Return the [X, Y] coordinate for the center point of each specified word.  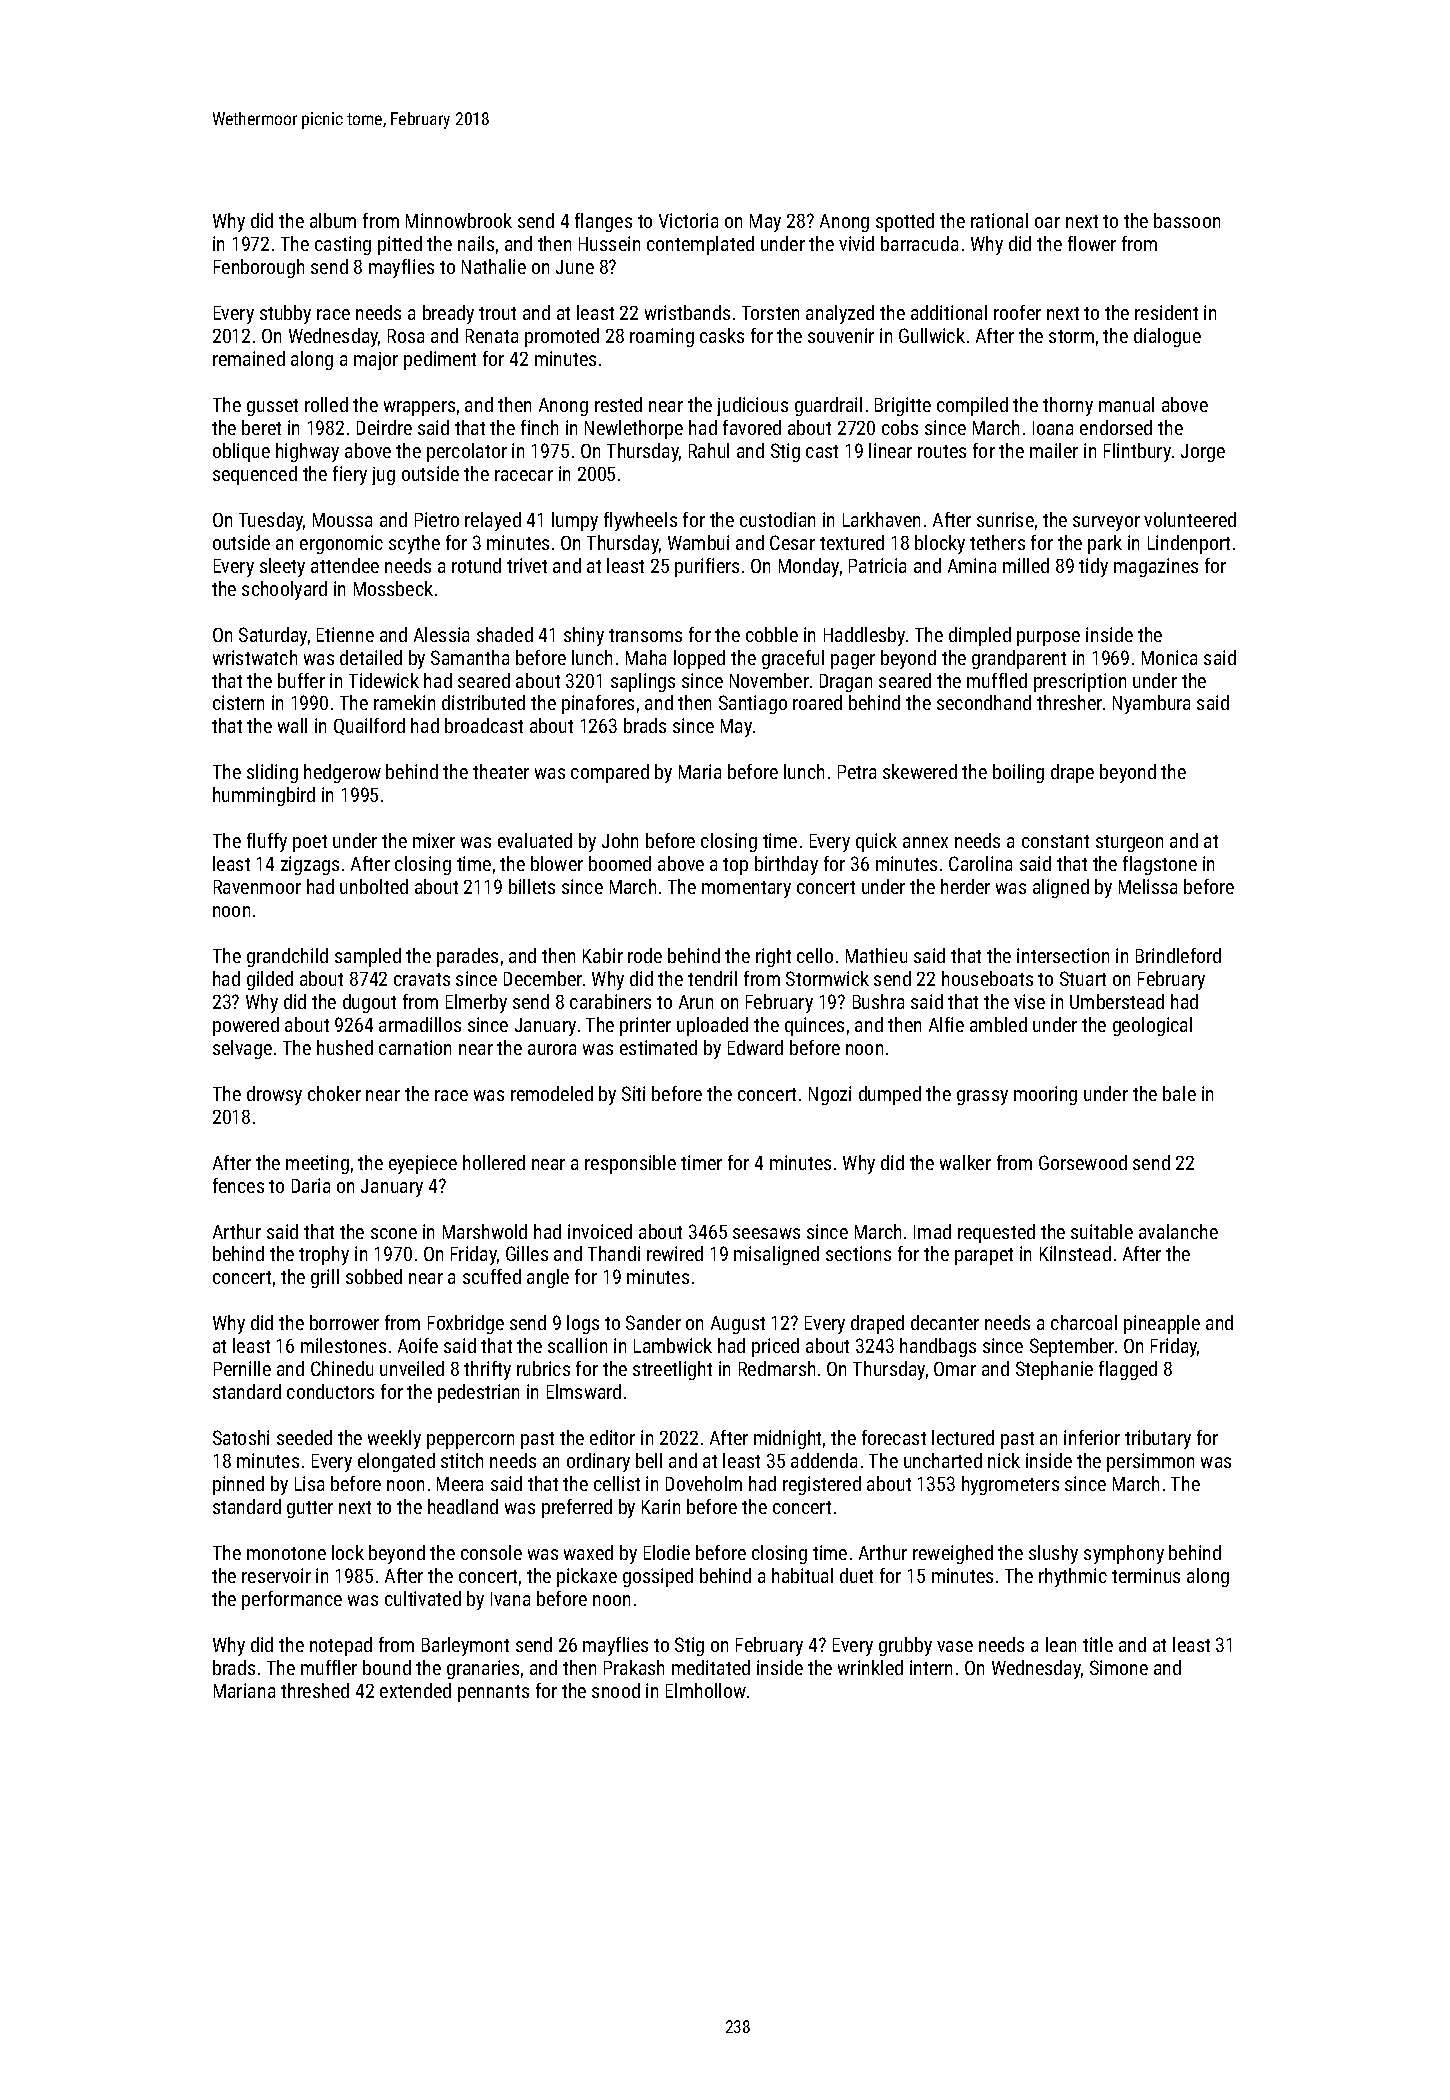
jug [383, 476]
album [333, 220]
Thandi [614, 1253]
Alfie [946, 1024]
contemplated [700, 245]
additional [949, 312]
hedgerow [342, 773]
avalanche [1178, 1231]
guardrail [828, 406]
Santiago [753, 704]
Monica [1169, 657]
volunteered [1190, 519]
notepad [341, 1646]
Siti [633, 1093]
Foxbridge [466, 1324]
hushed [345, 1047]
